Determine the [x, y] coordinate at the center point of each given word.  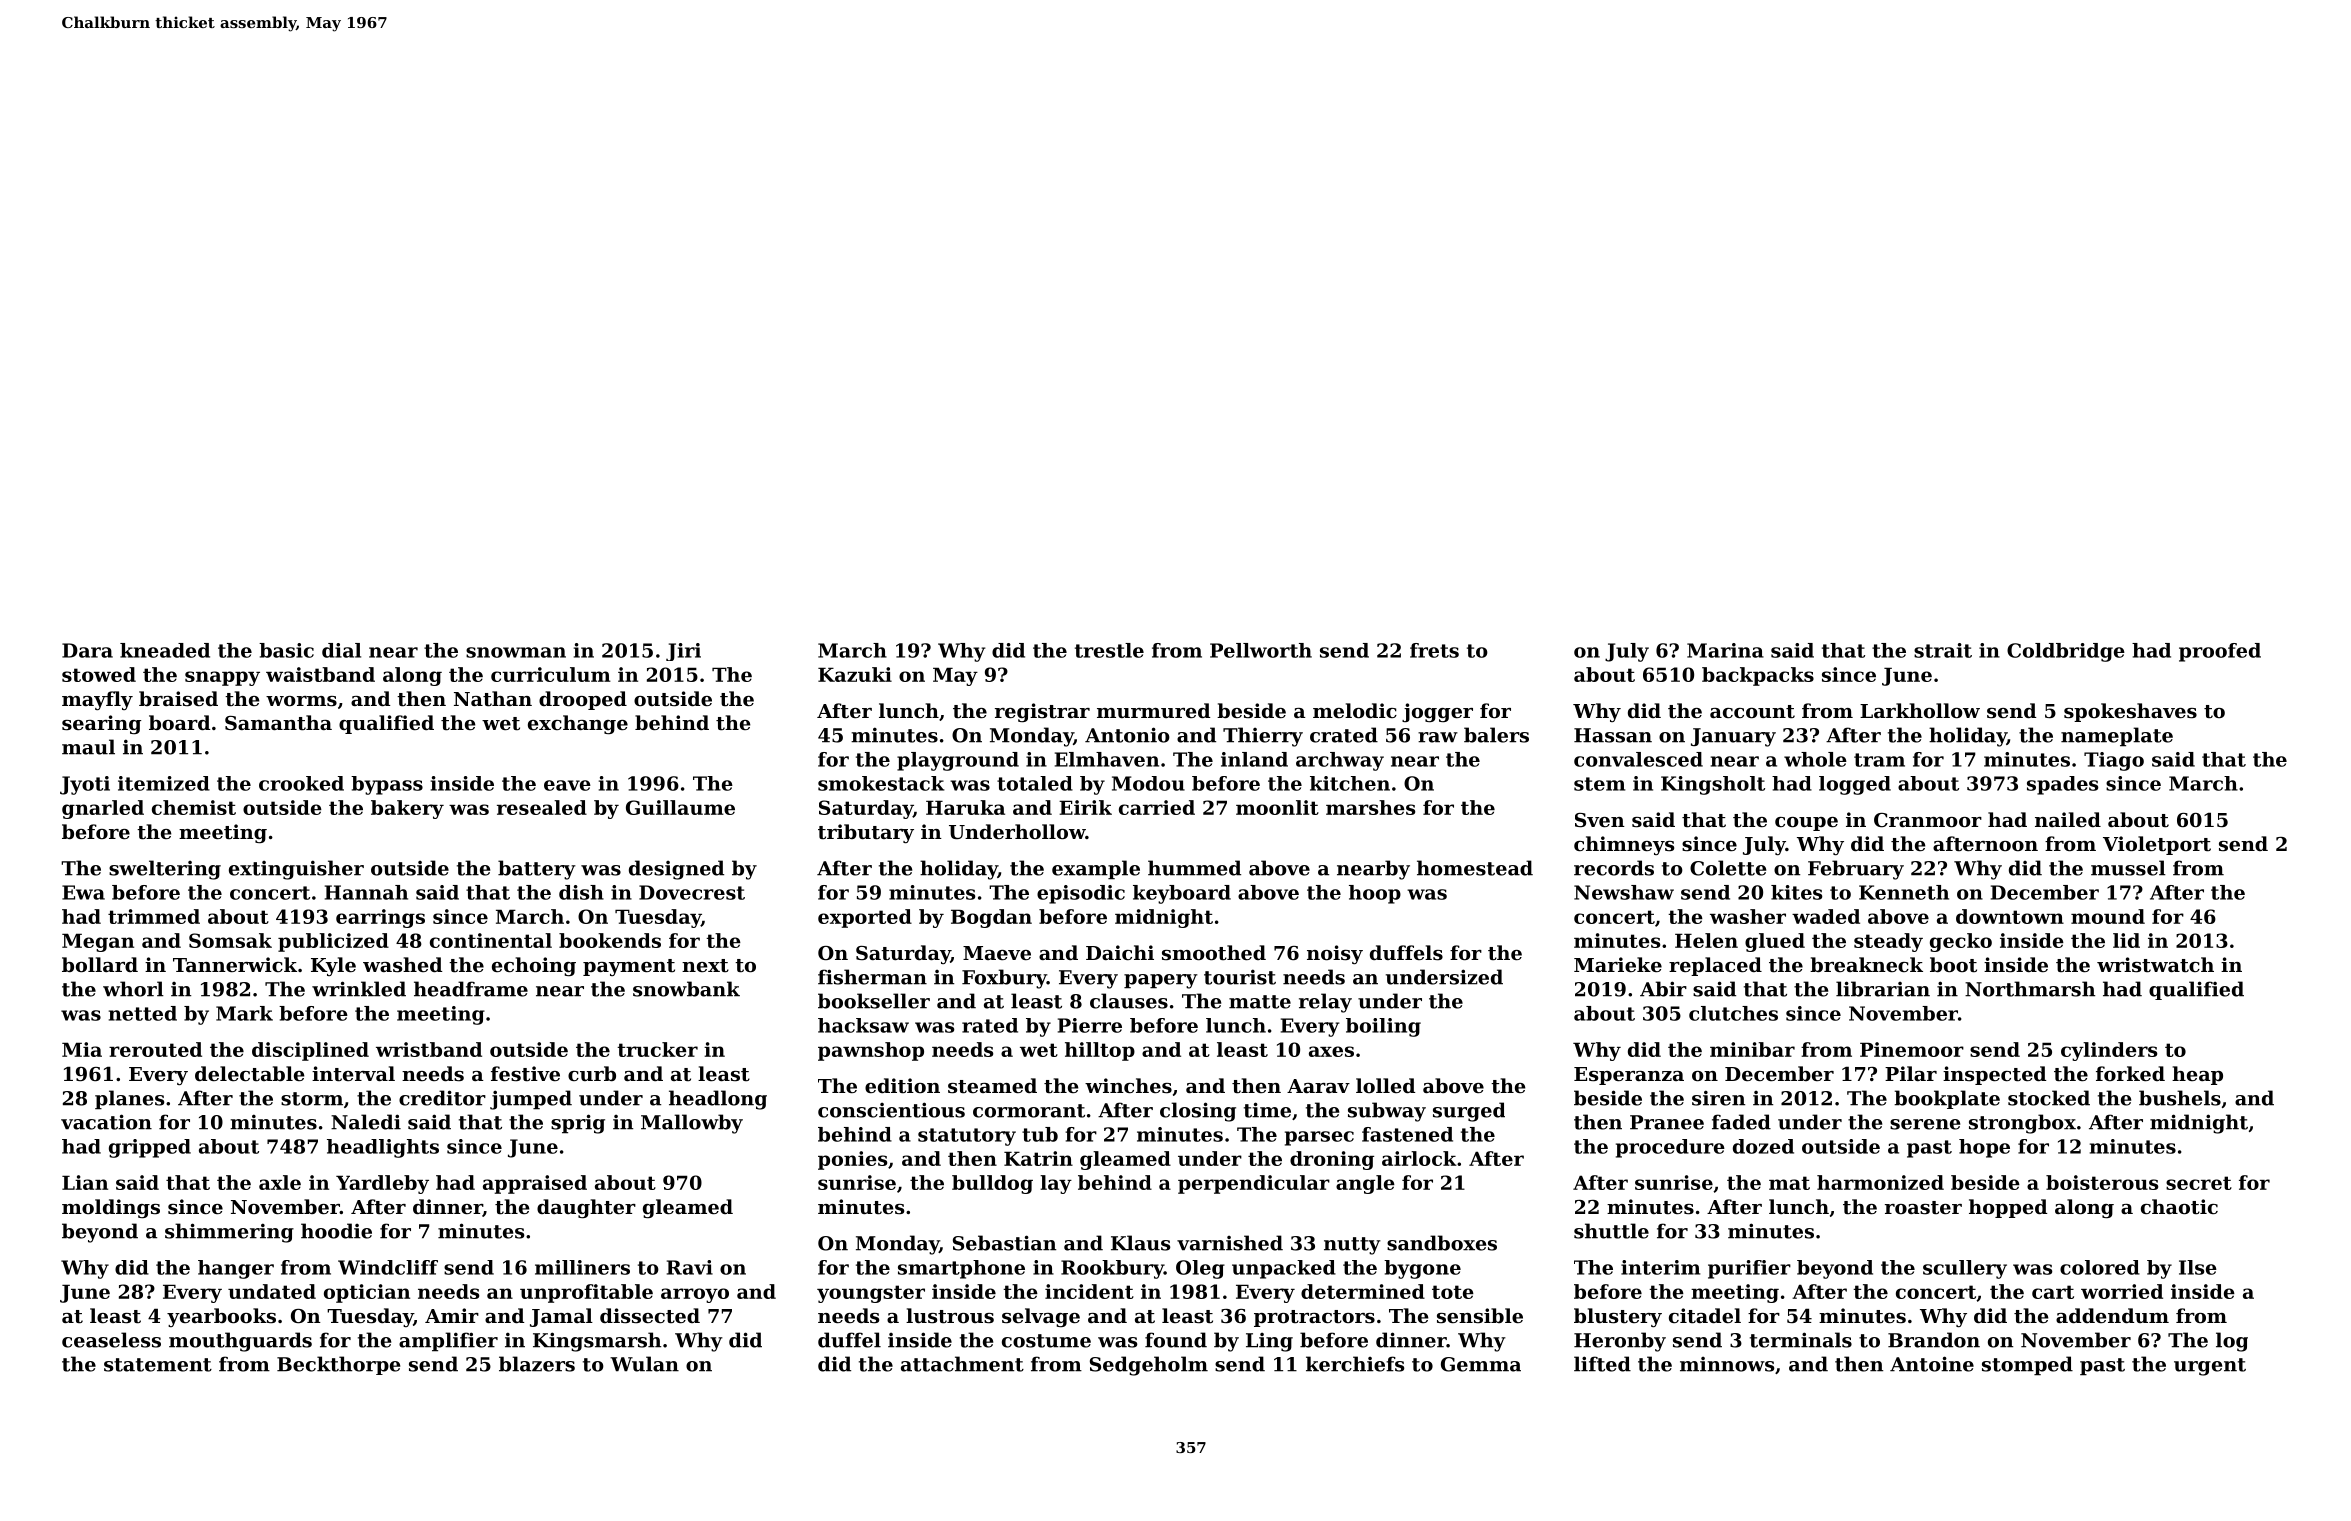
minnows [1727, 1364]
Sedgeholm [1149, 1366]
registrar [1042, 713]
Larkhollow [1920, 710]
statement [158, 1365]
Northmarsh [2030, 989]
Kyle [333, 966]
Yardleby [382, 1184]
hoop [1375, 894]
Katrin [1038, 1158]
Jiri [683, 652]
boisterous [2102, 1182]
